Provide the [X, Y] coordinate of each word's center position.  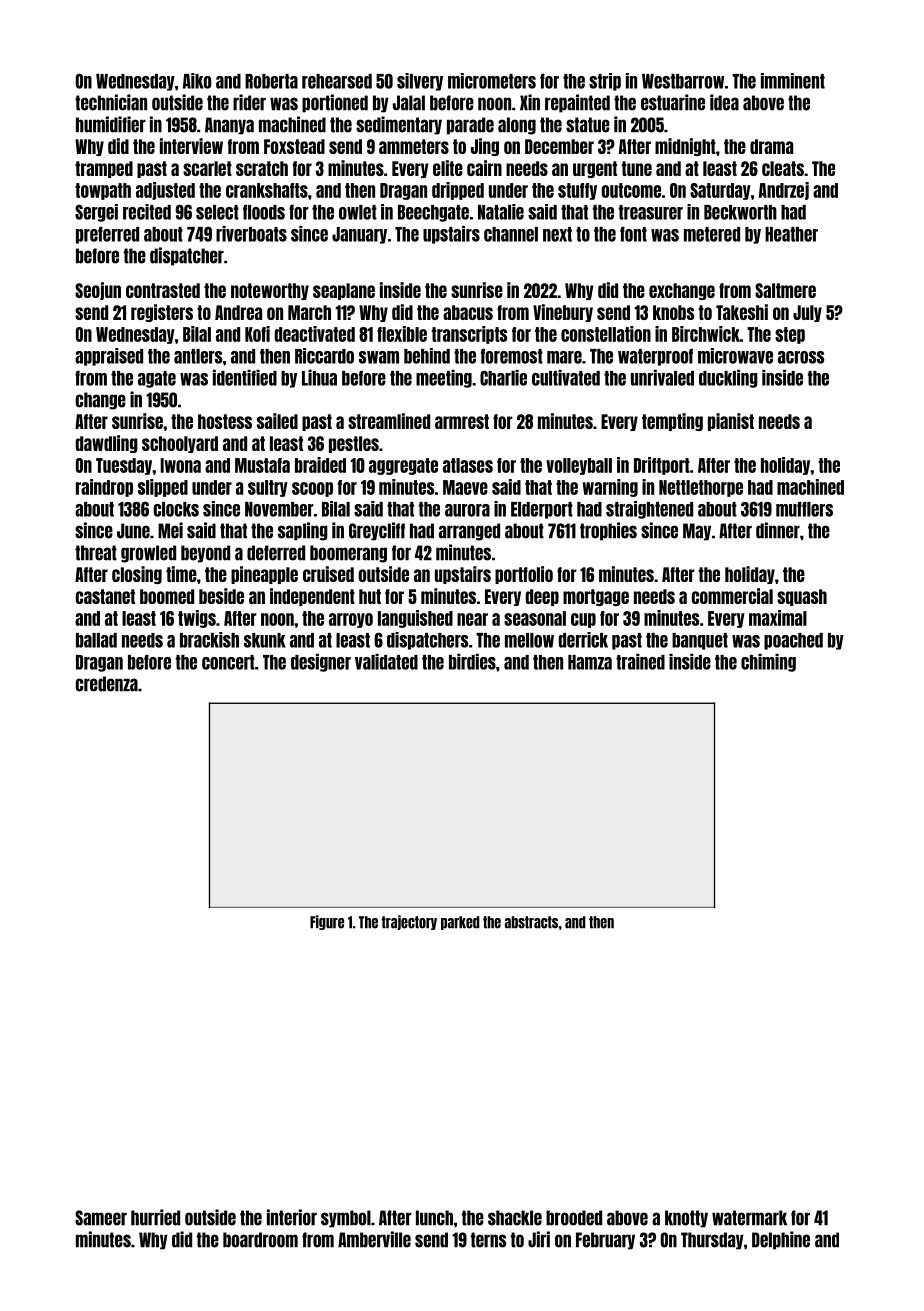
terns [488, 1240]
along [517, 126]
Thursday [712, 1241]
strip [605, 82]
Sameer [101, 1218]
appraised [109, 357]
